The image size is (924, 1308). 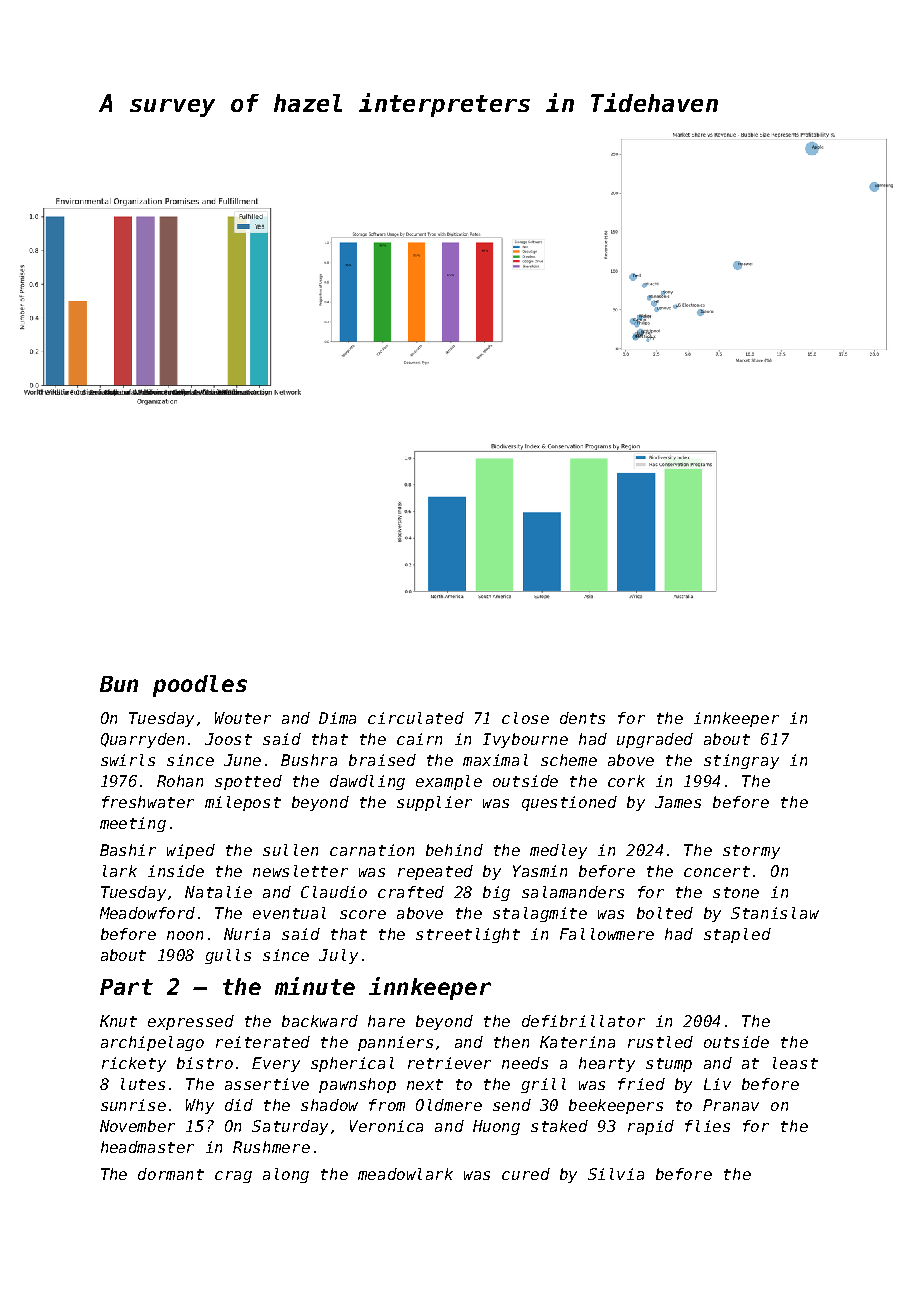 I want to click on dents, so click(x=582, y=718).
